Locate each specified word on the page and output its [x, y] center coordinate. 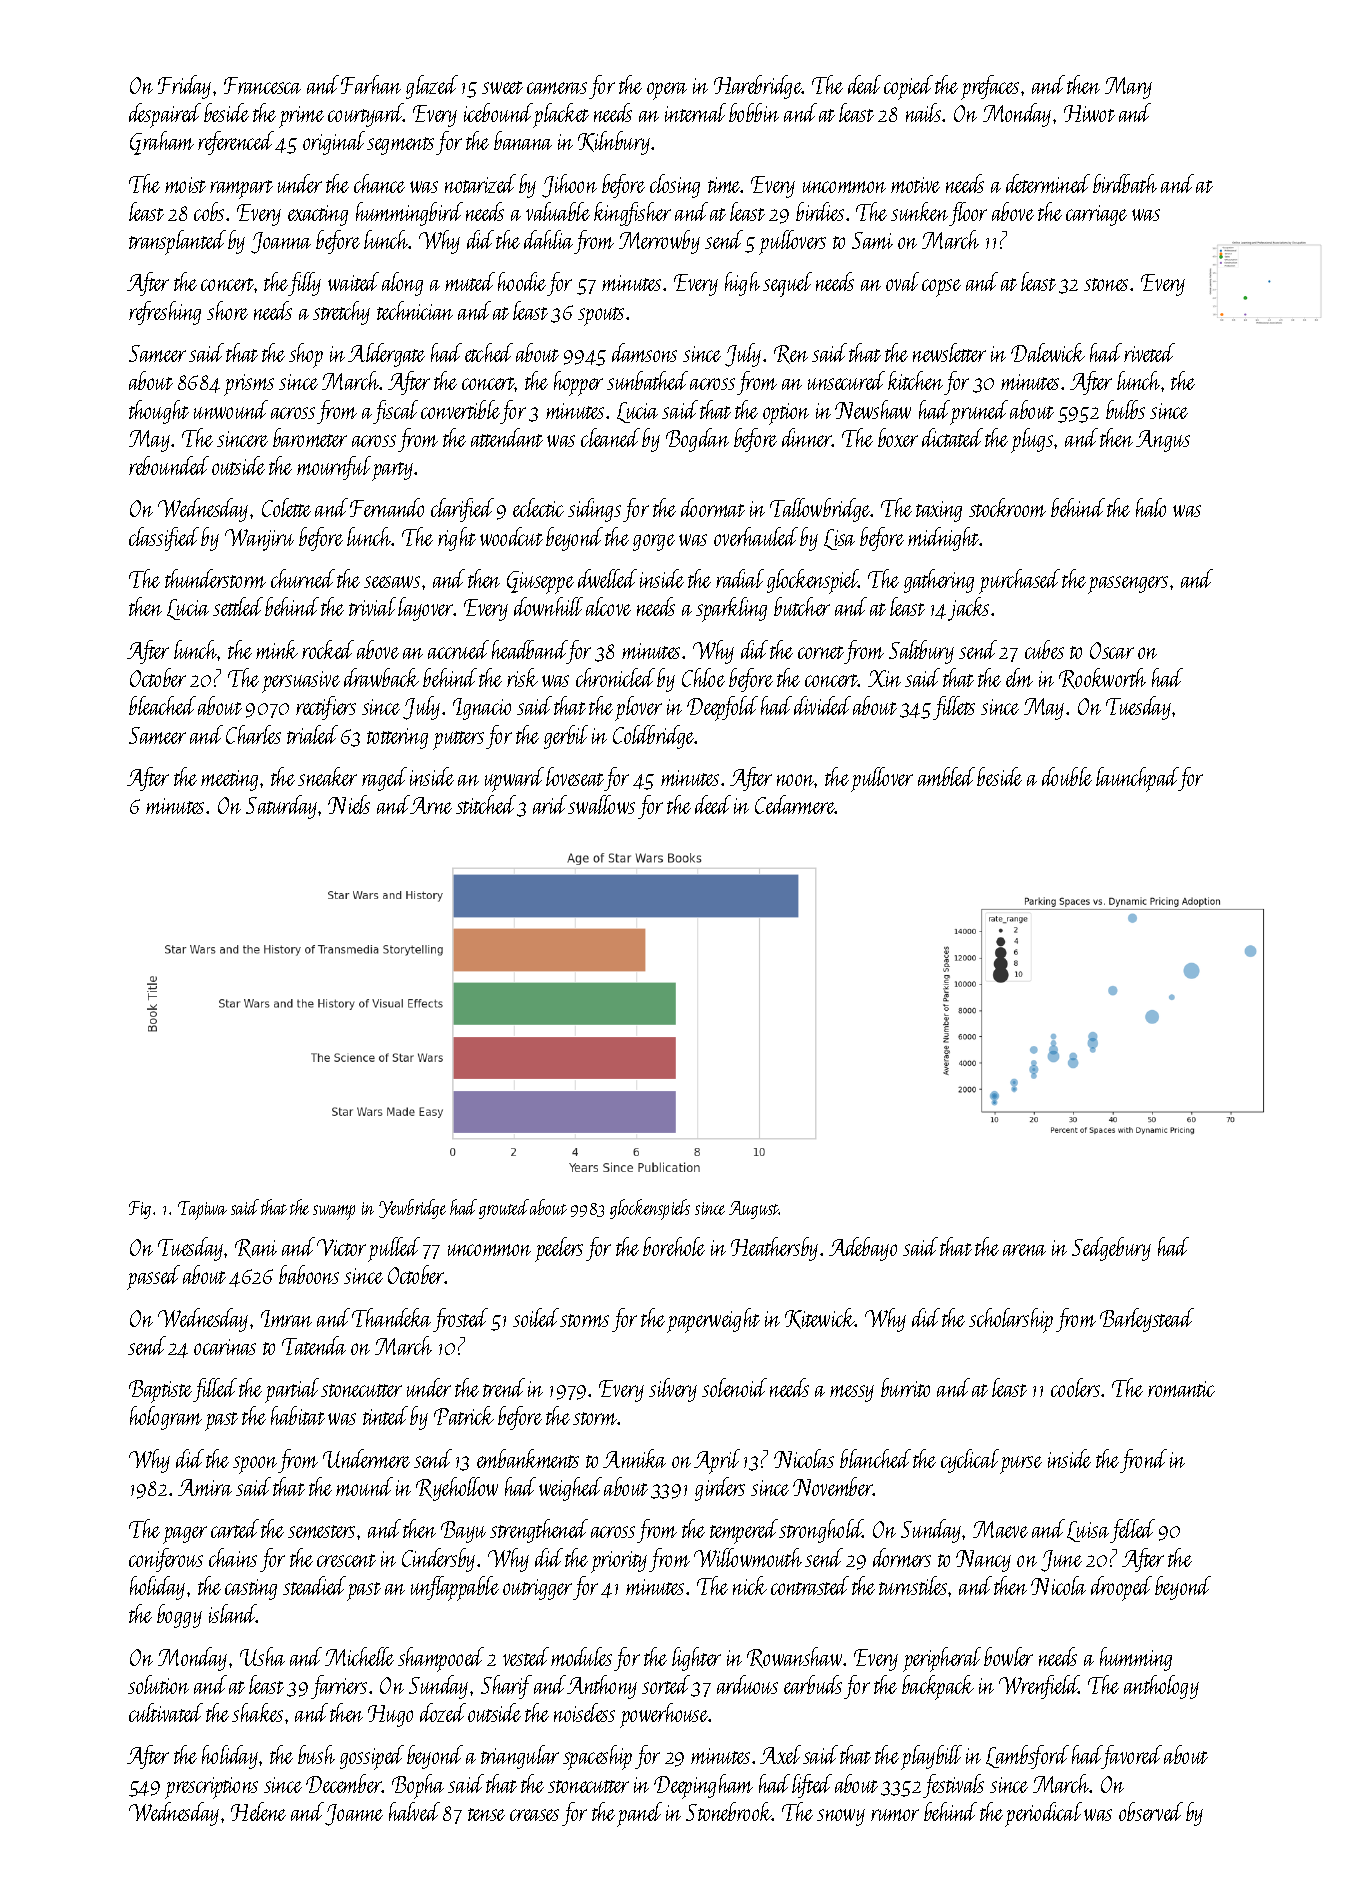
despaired [165, 115]
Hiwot [1089, 113]
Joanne [354, 1815]
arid [551, 804]
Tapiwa [202, 1210]
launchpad [1137, 779]
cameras [557, 88]
